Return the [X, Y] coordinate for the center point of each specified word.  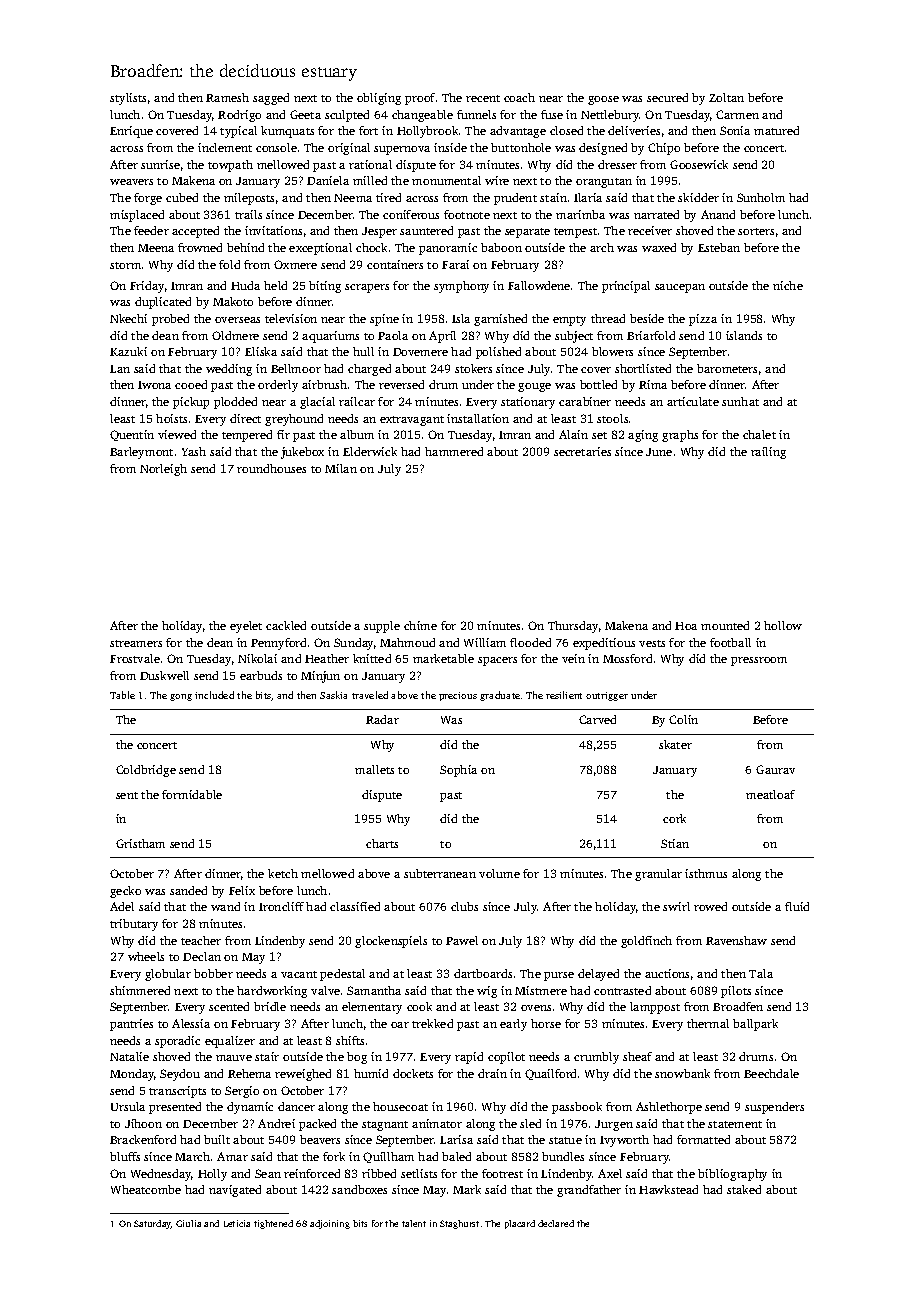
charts [382, 843]
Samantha [374, 990]
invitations [273, 230]
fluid [797, 906]
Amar [232, 1156]
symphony [461, 287]
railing [768, 453]
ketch [283, 873]
